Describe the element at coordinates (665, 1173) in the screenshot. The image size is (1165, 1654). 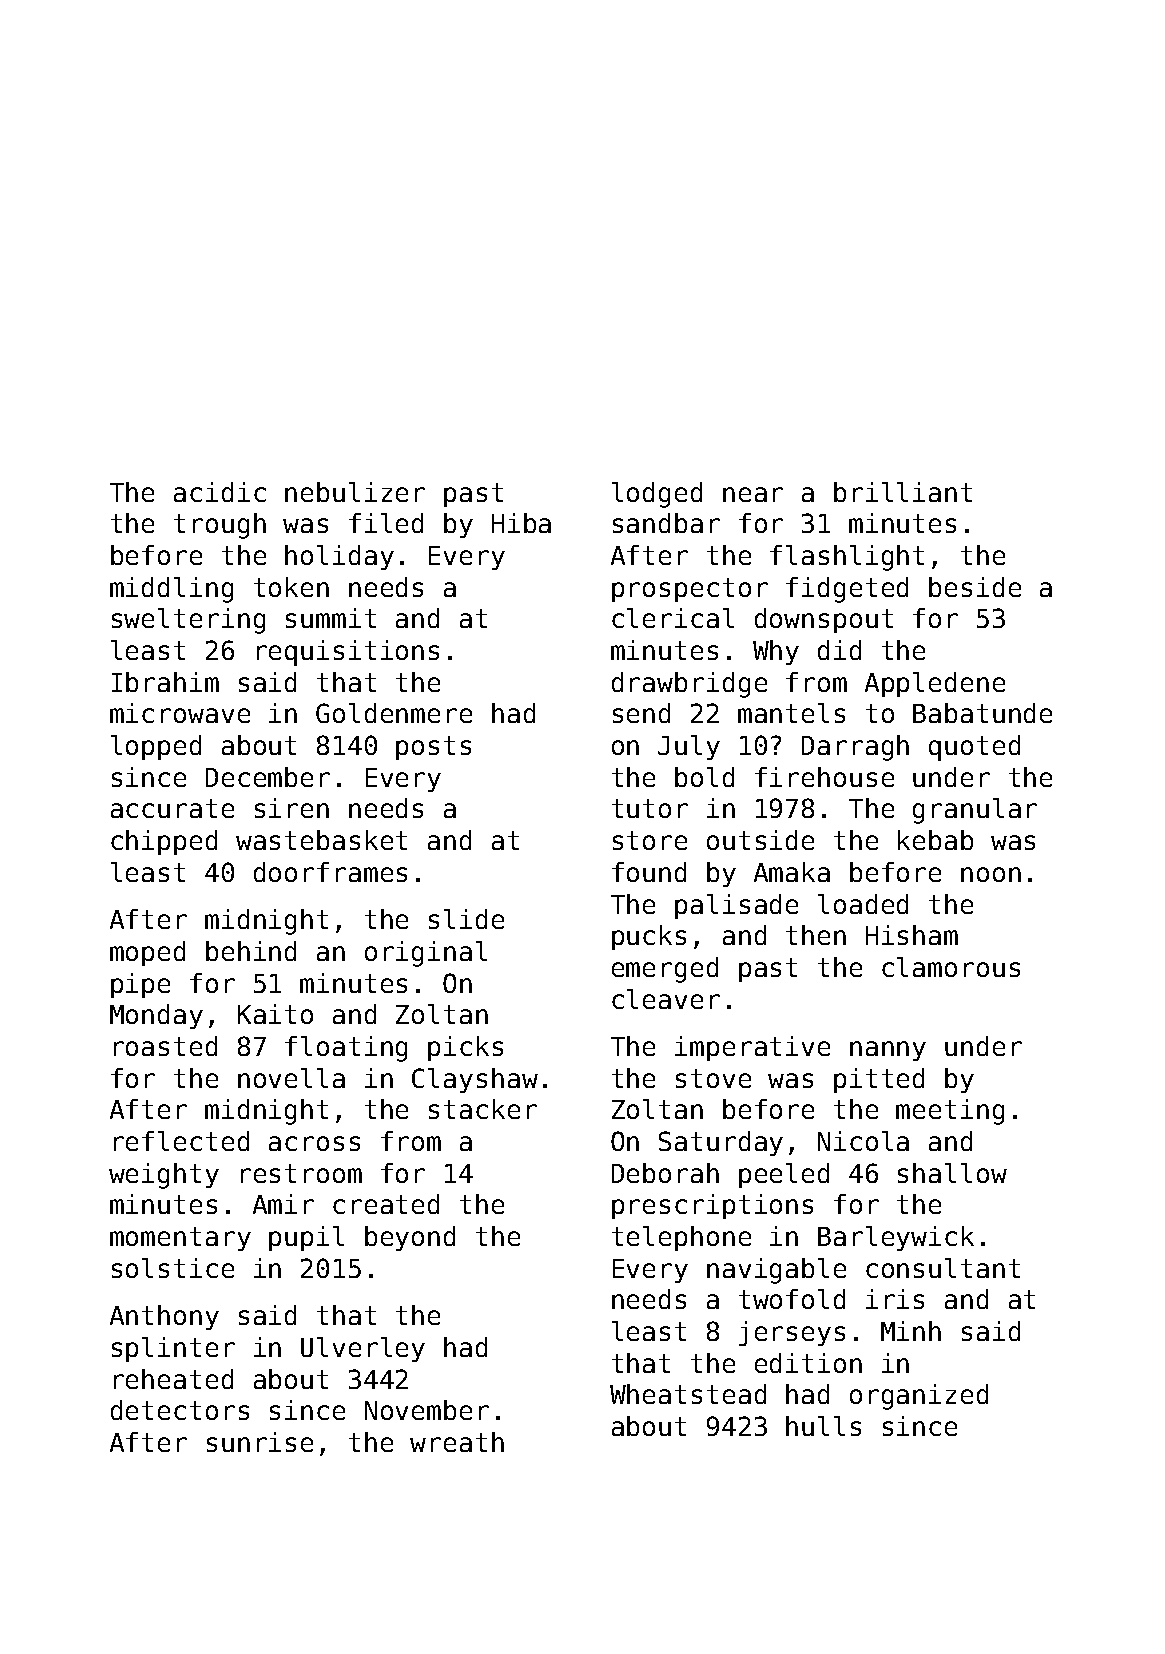
I see `Deborah` at that location.
